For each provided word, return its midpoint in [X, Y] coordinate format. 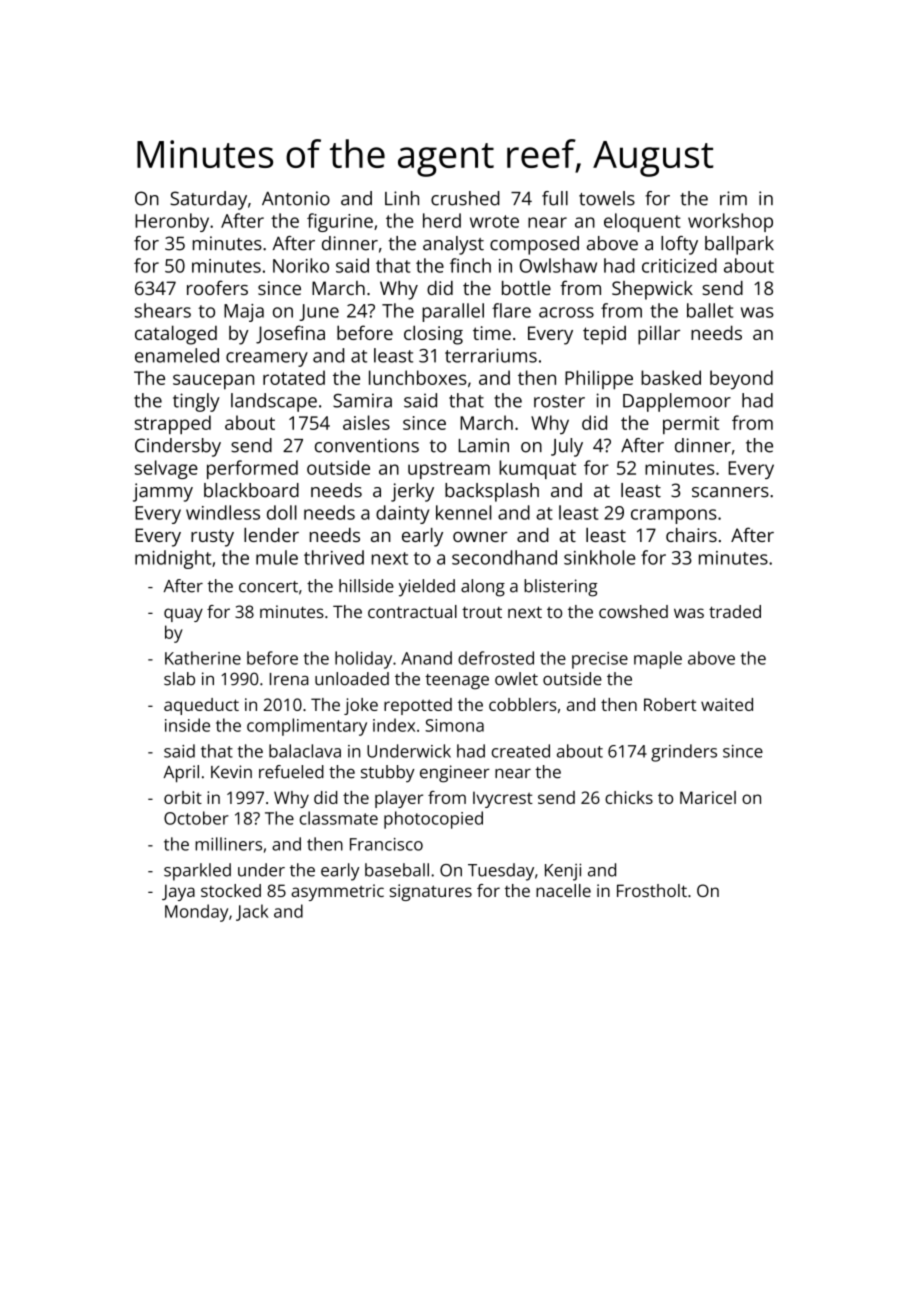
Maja [244, 313]
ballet [710, 310]
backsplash [492, 492]
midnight [173, 559]
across [566, 312]
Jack [252, 912]
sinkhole [600, 557]
